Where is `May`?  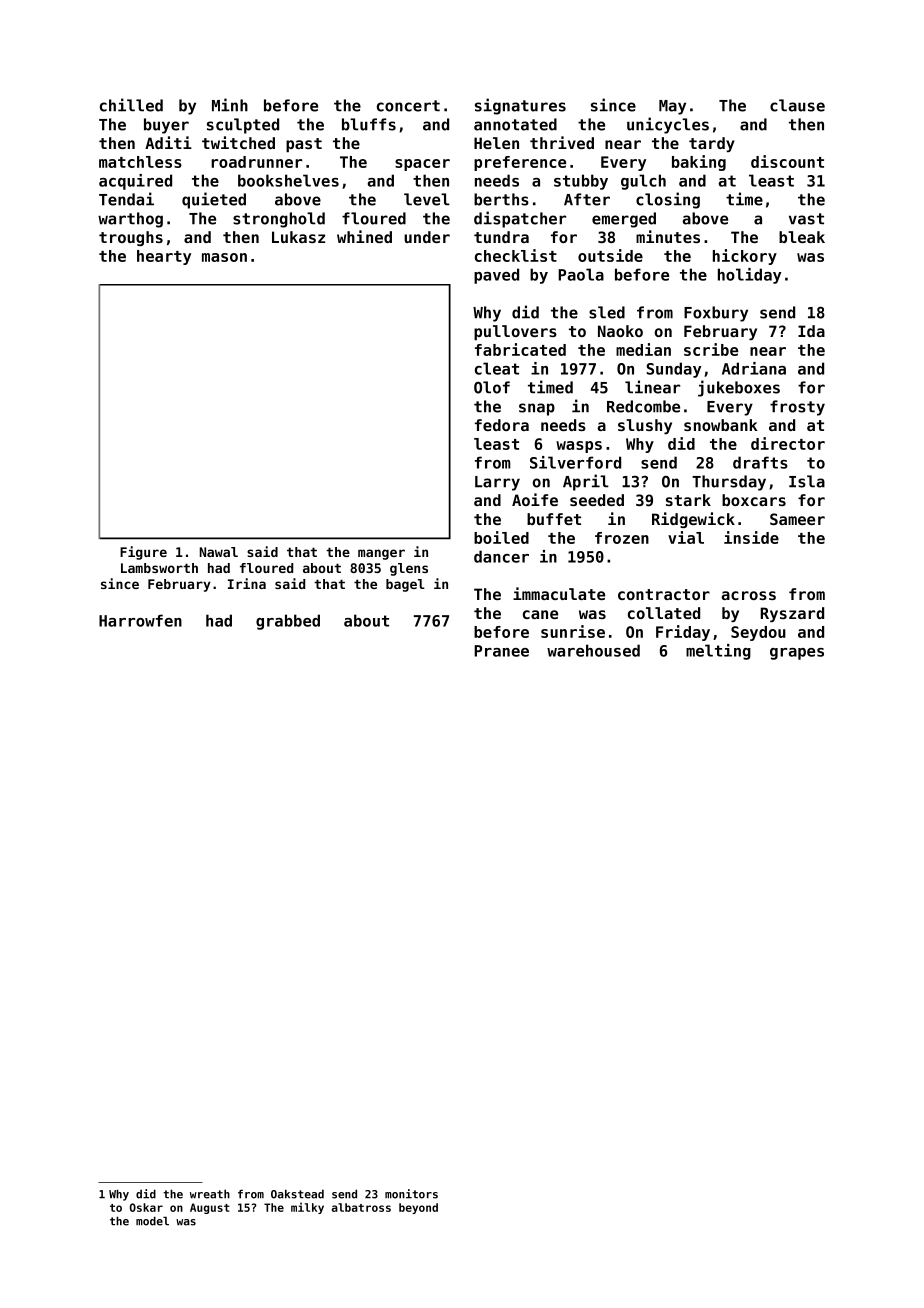
May is located at coordinates (672, 107).
